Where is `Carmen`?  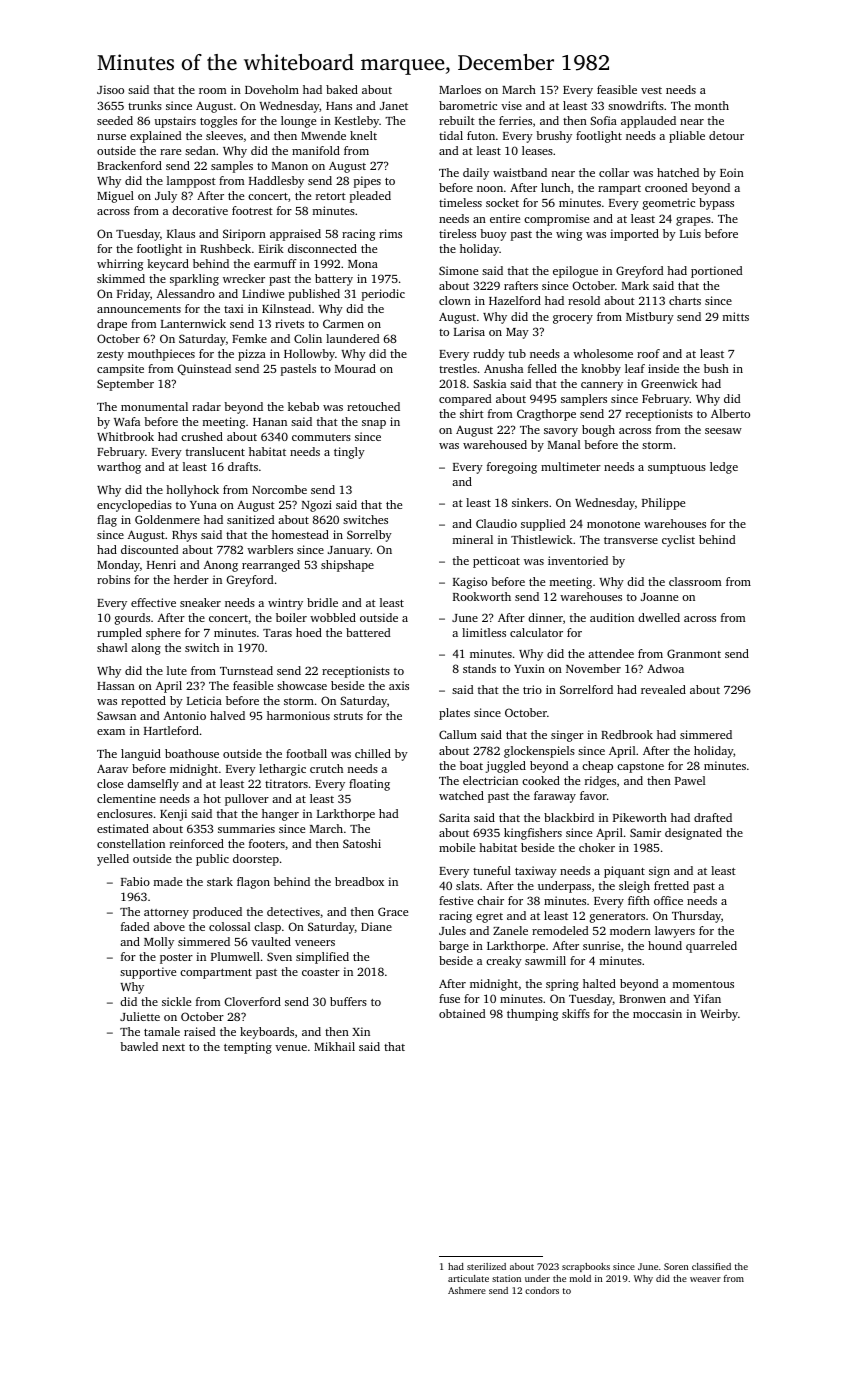 Carmen is located at coordinates (343, 323).
